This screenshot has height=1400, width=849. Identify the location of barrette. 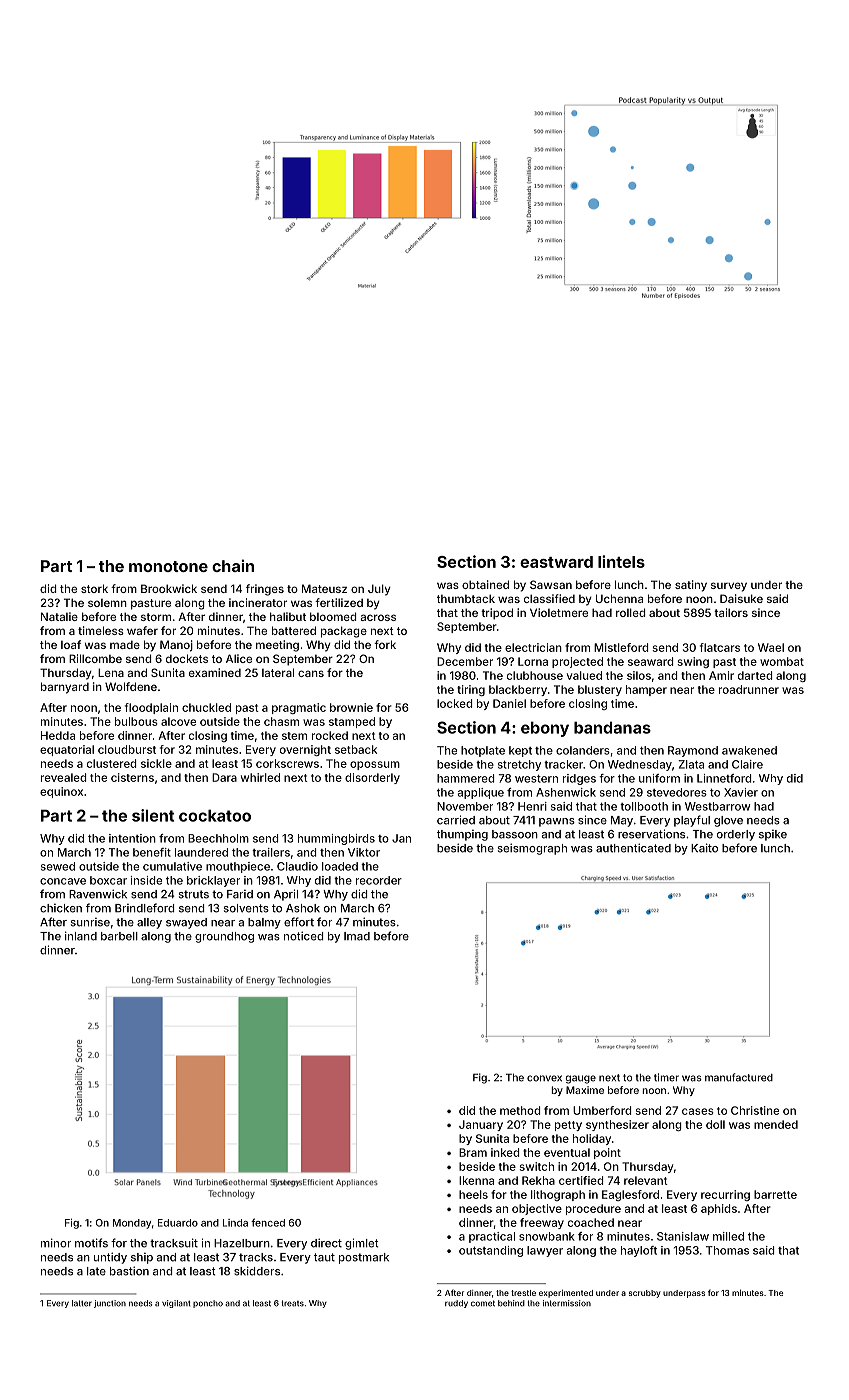
(775, 1194).
